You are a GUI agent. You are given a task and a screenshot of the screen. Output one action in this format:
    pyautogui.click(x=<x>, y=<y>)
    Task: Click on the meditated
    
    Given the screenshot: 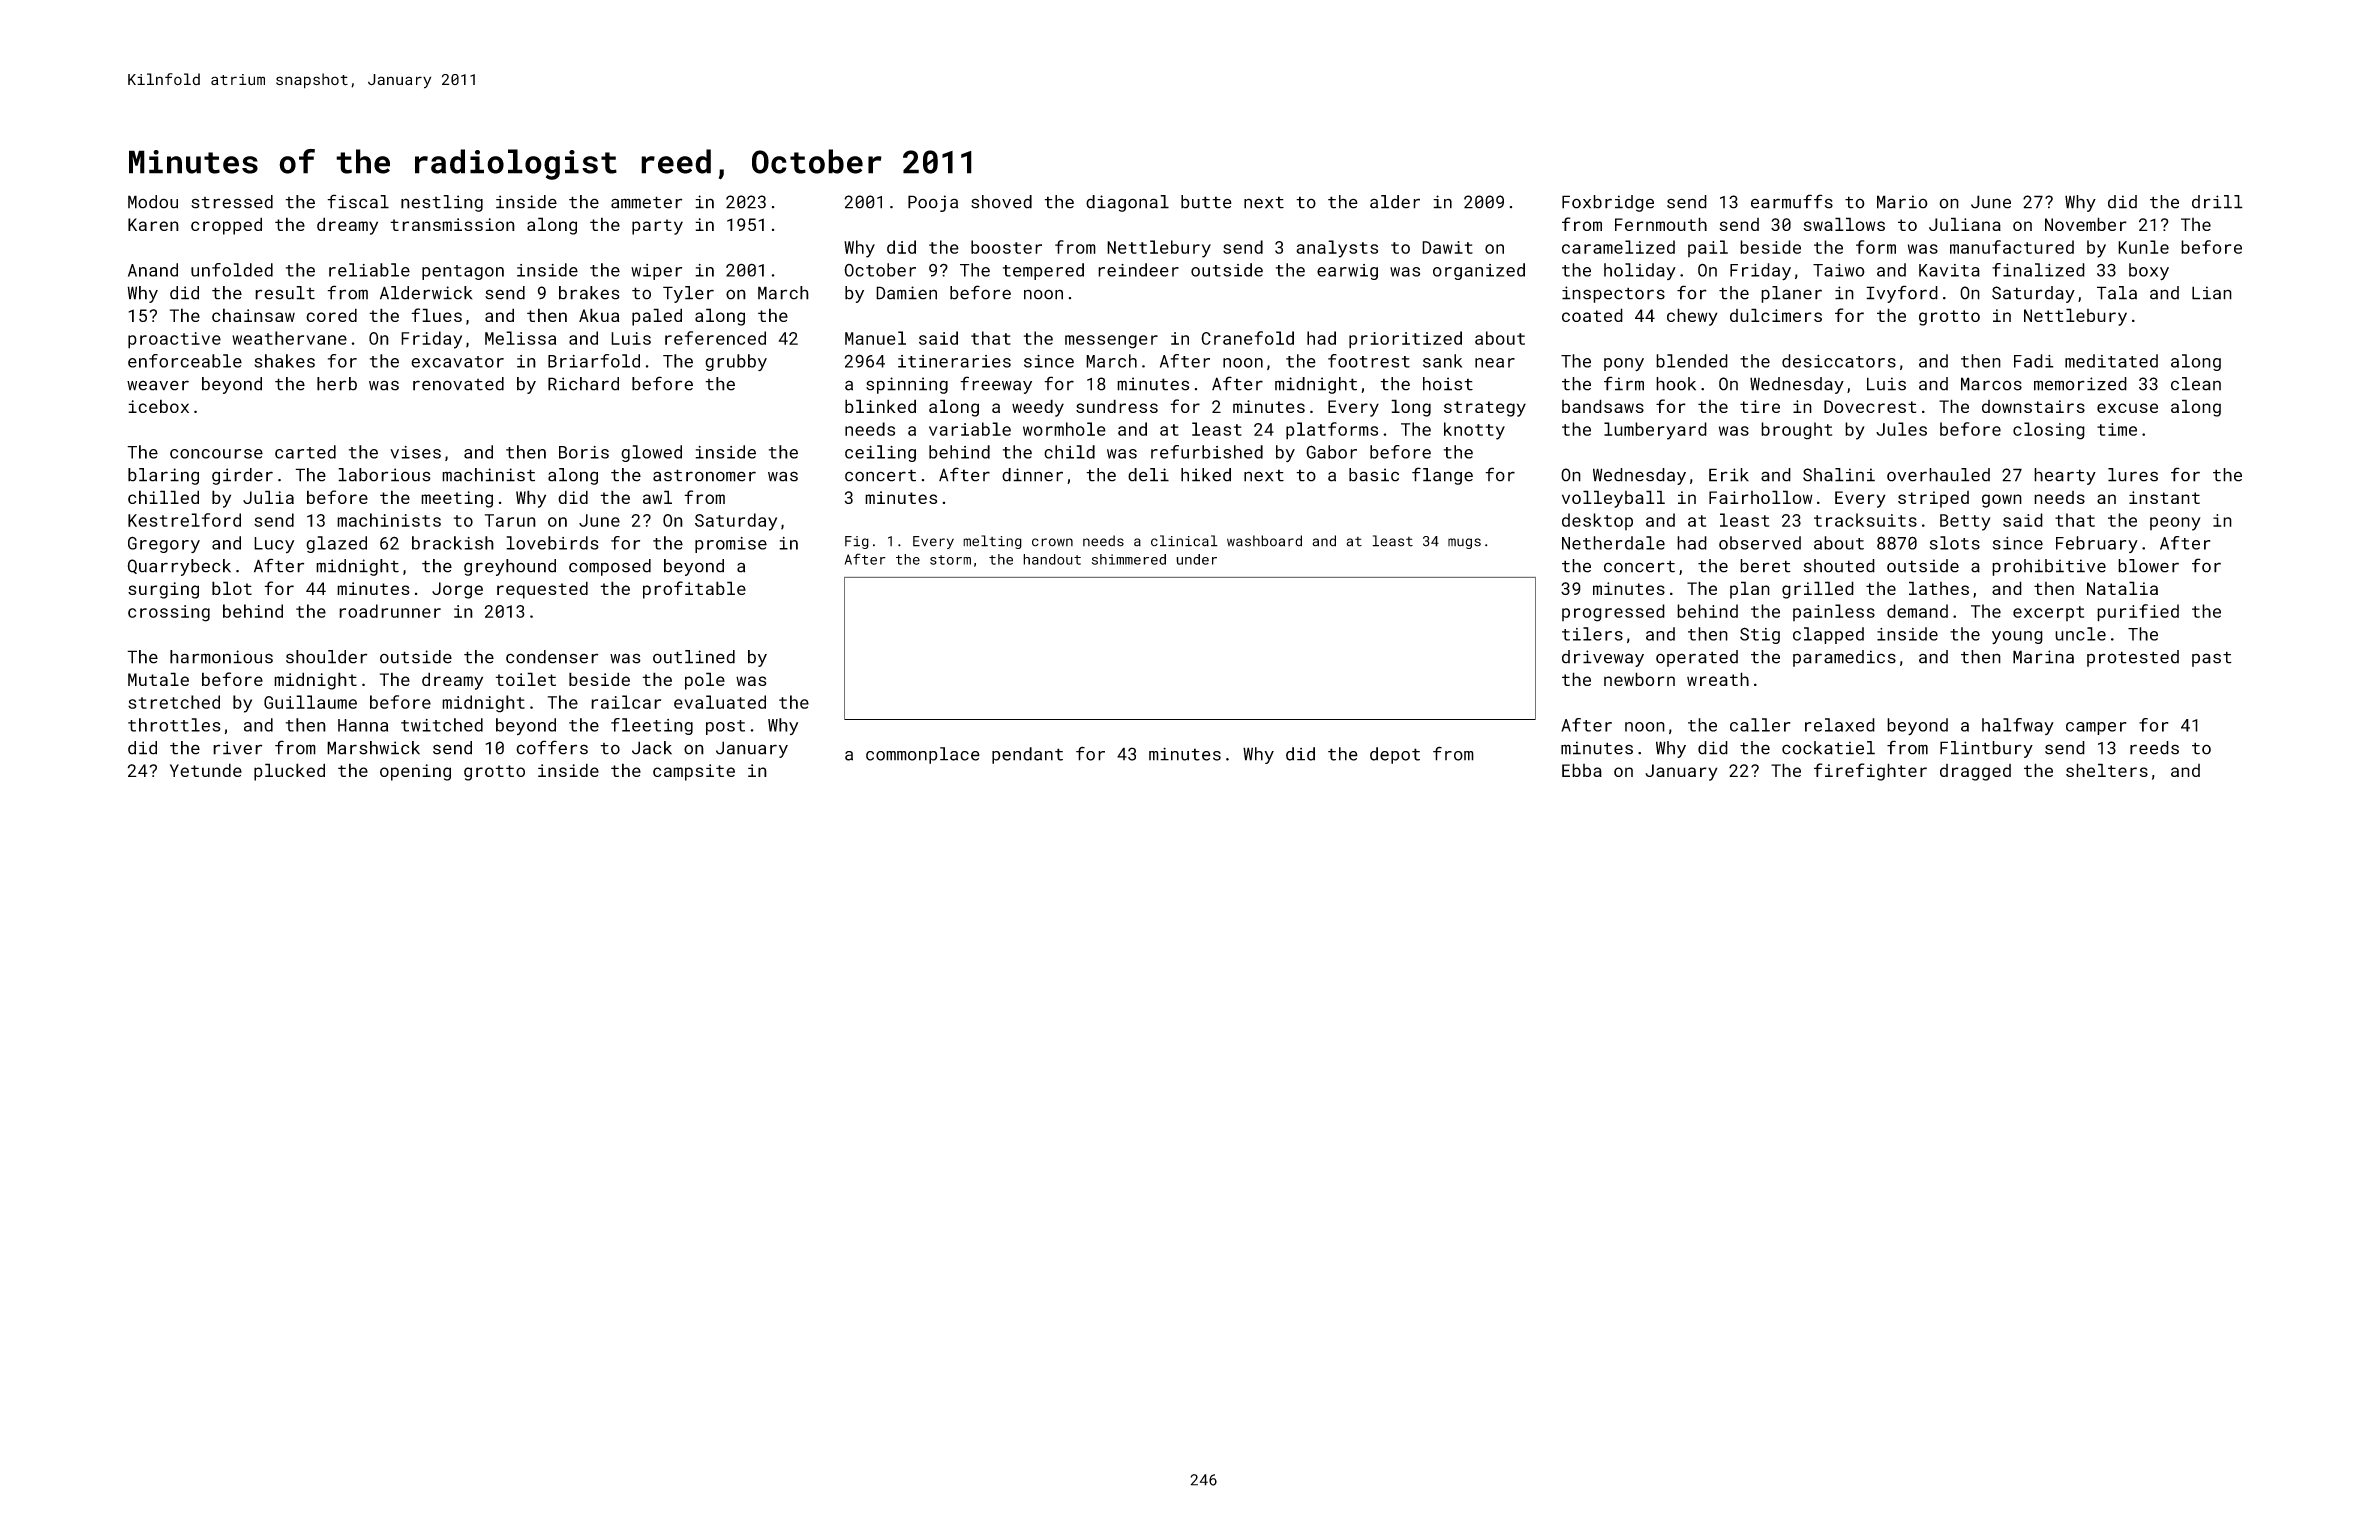 What is the action you would take?
    pyautogui.click(x=2111, y=361)
